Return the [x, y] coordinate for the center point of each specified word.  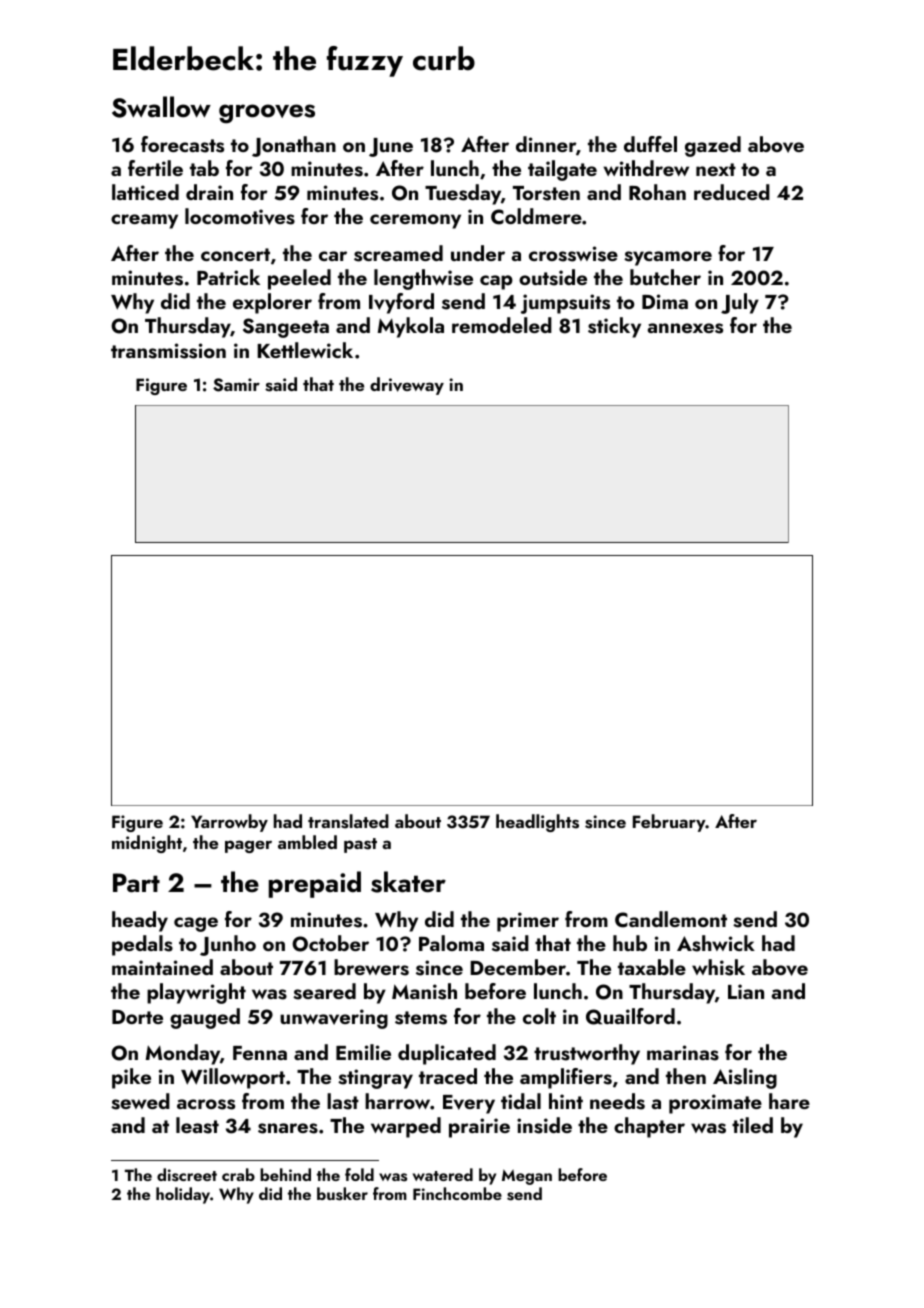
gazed [713, 146]
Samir [236, 385]
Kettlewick [305, 350]
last [343, 1101]
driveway [407, 386]
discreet [187, 1175]
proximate [715, 1104]
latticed [145, 192]
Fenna [260, 1053]
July [740, 303]
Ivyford [401, 303]
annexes [685, 328]
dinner [546, 144]
